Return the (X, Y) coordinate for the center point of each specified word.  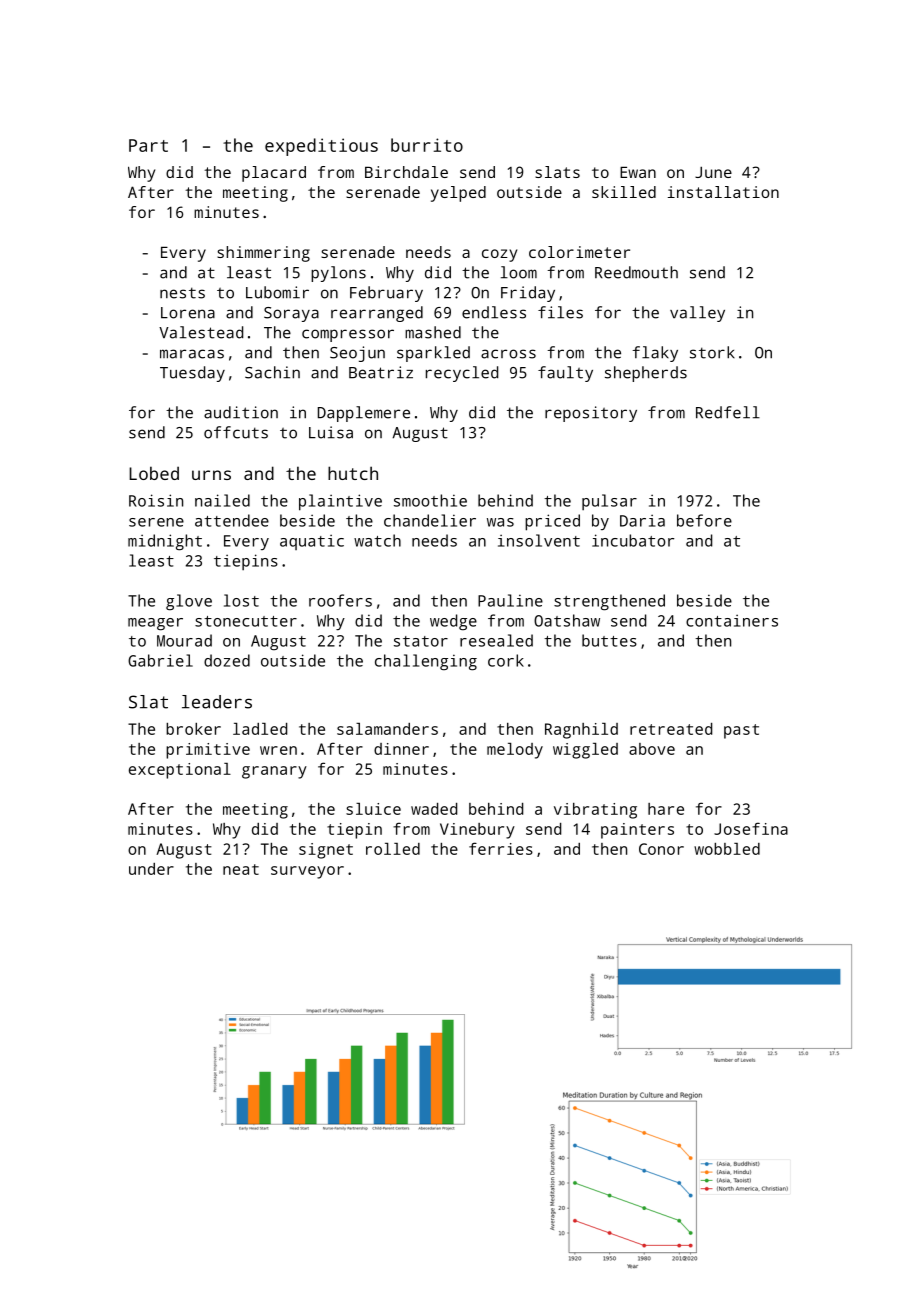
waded (434, 809)
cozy (499, 255)
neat (241, 869)
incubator (633, 540)
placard (274, 174)
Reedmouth (636, 272)
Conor (661, 849)
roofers (340, 600)
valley (697, 314)
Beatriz (381, 372)
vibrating (595, 811)
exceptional (180, 771)
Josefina (751, 828)
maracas (192, 354)
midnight (165, 542)
